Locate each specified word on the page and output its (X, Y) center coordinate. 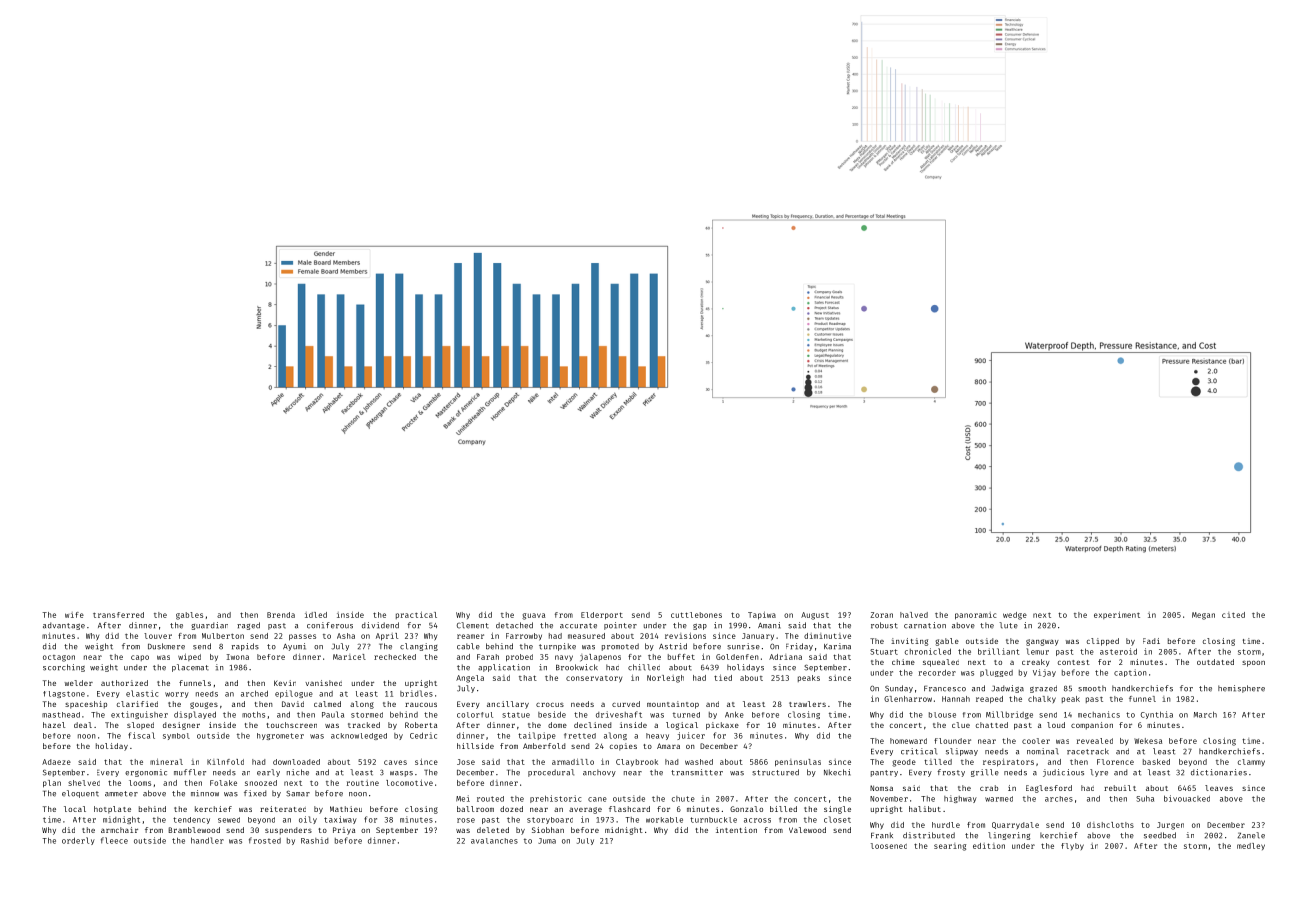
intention (736, 830)
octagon (59, 658)
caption (1130, 673)
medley (1251, 846)
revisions (685, 635)
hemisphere (1241, 689)
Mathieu (346, 809)
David (293, 704)
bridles (416, 693)
